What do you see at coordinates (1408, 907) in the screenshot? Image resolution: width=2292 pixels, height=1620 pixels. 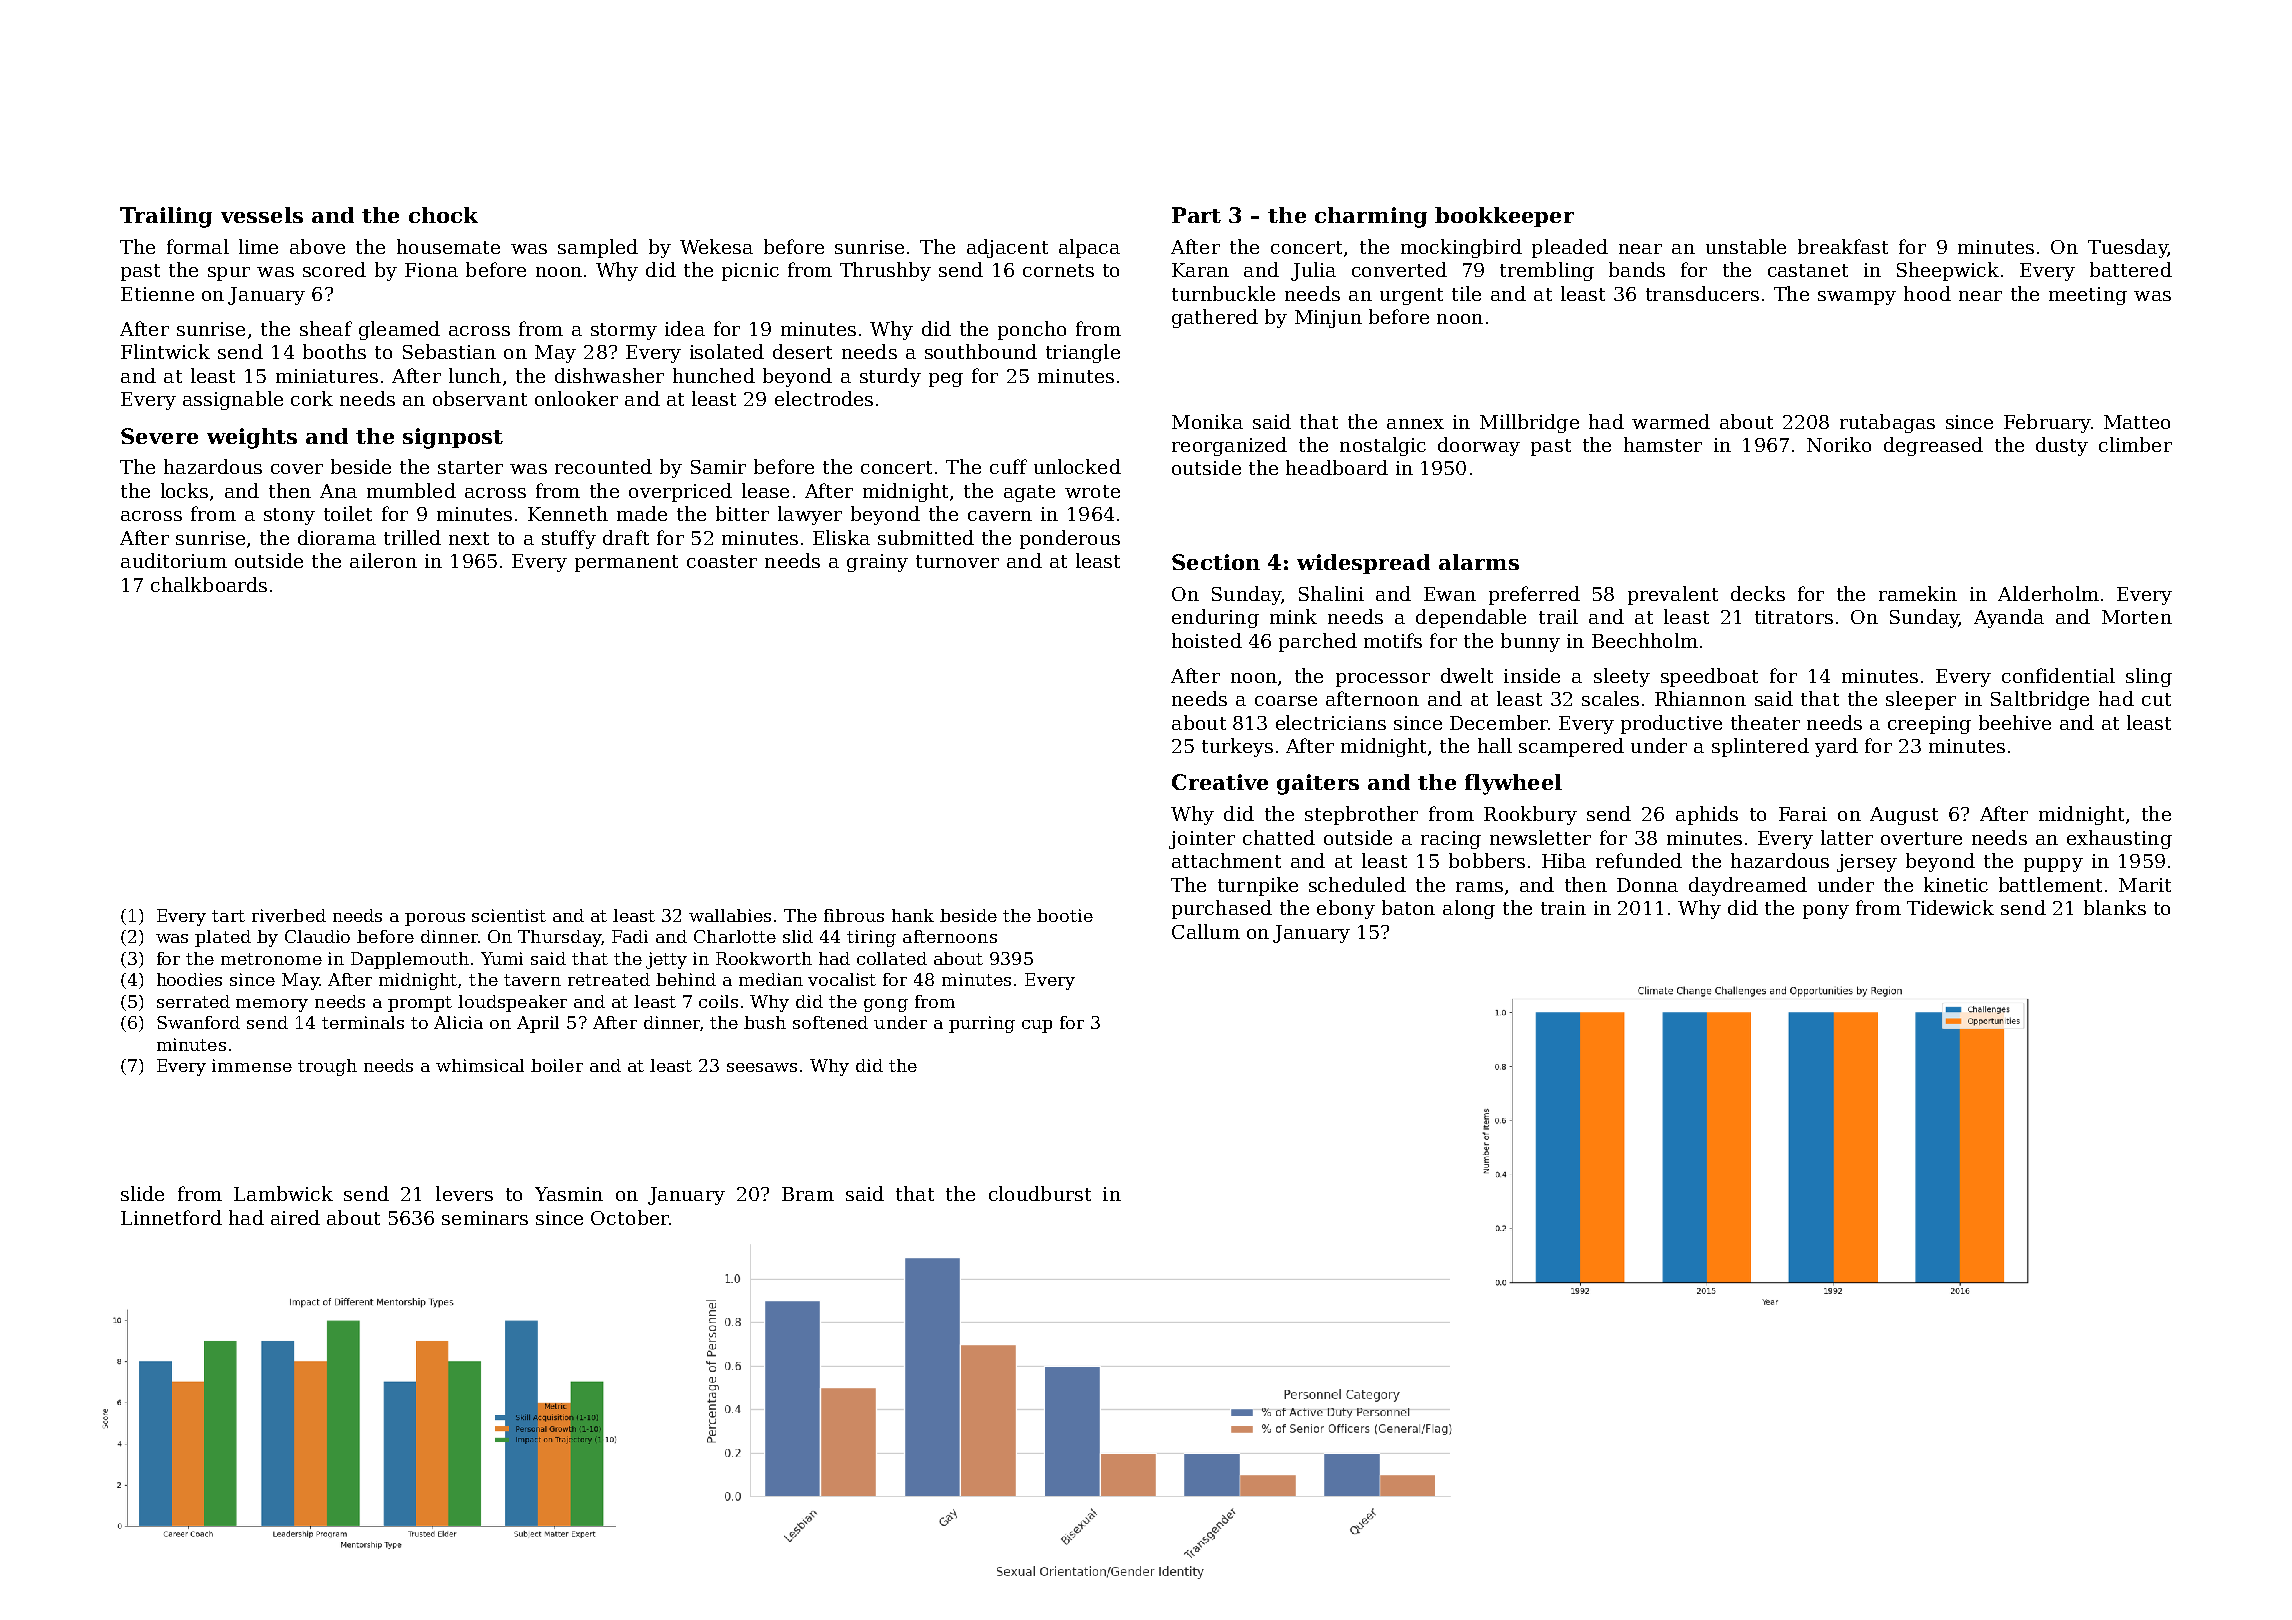 I see `baton` at bounding box center [1408, 907].
